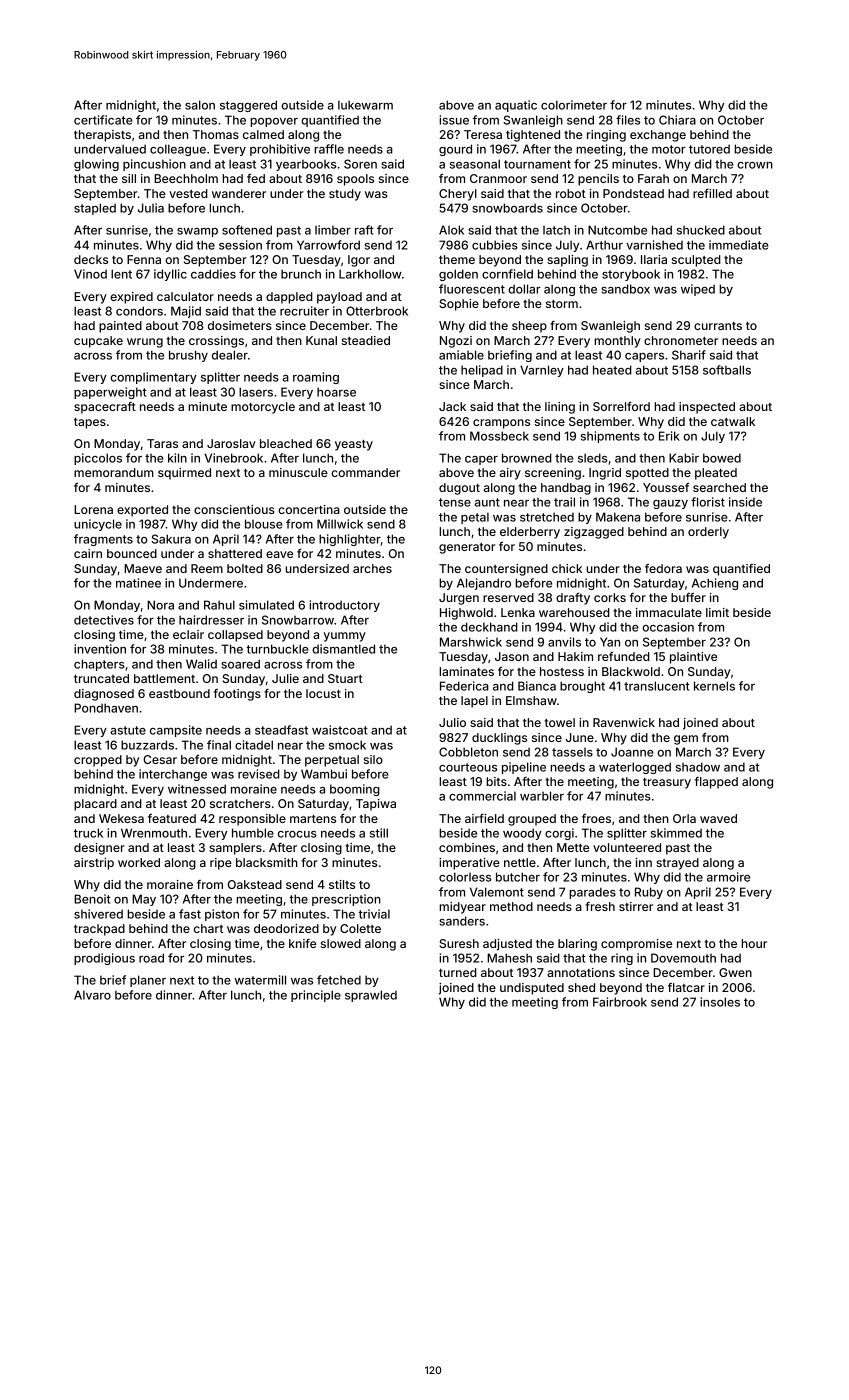  Describe the element at coordinates (90, 423) in the page. I see `tapes` at that location.
